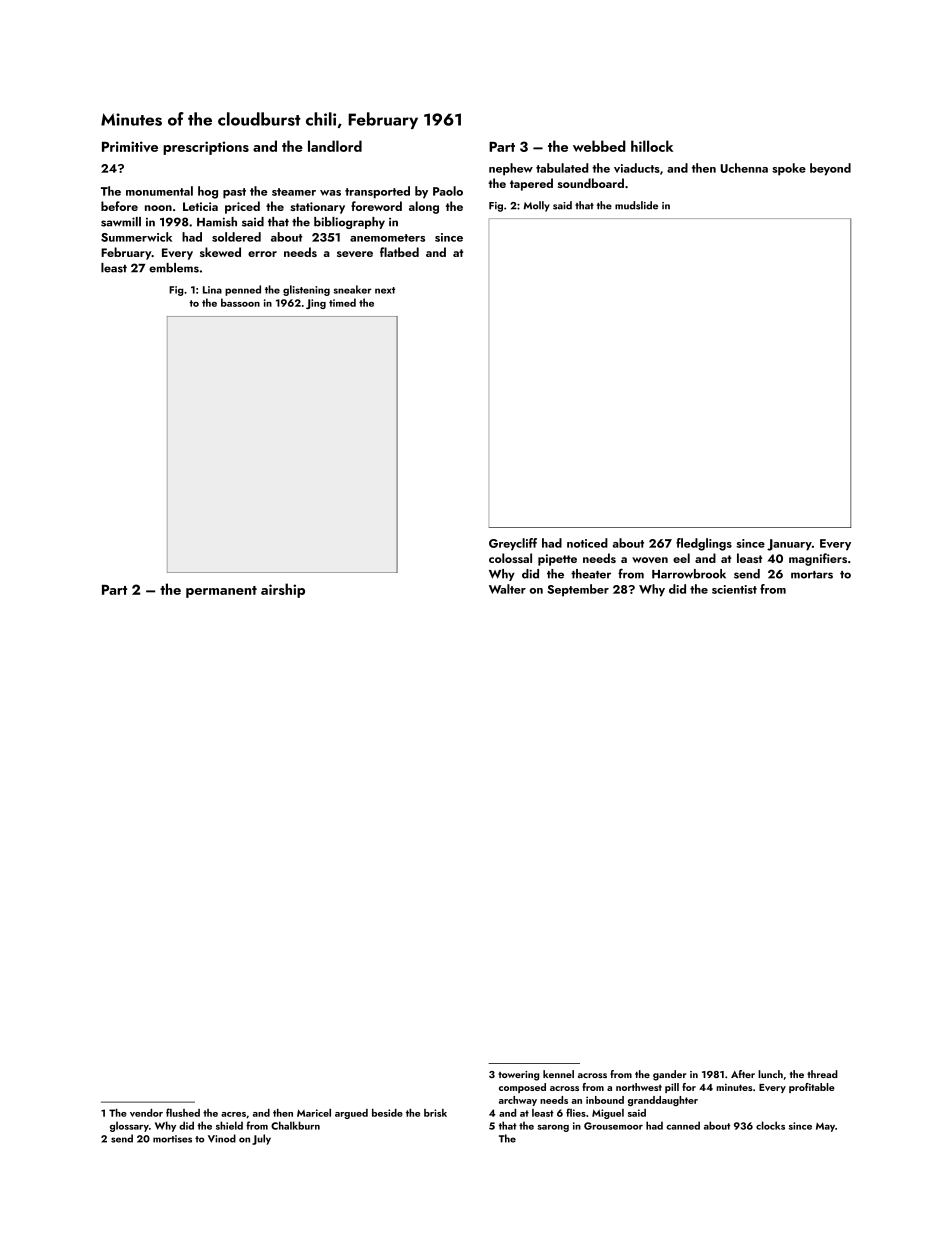  Describe the element at coordinates (734, 589) in the image. I see `scientist` at that location.
